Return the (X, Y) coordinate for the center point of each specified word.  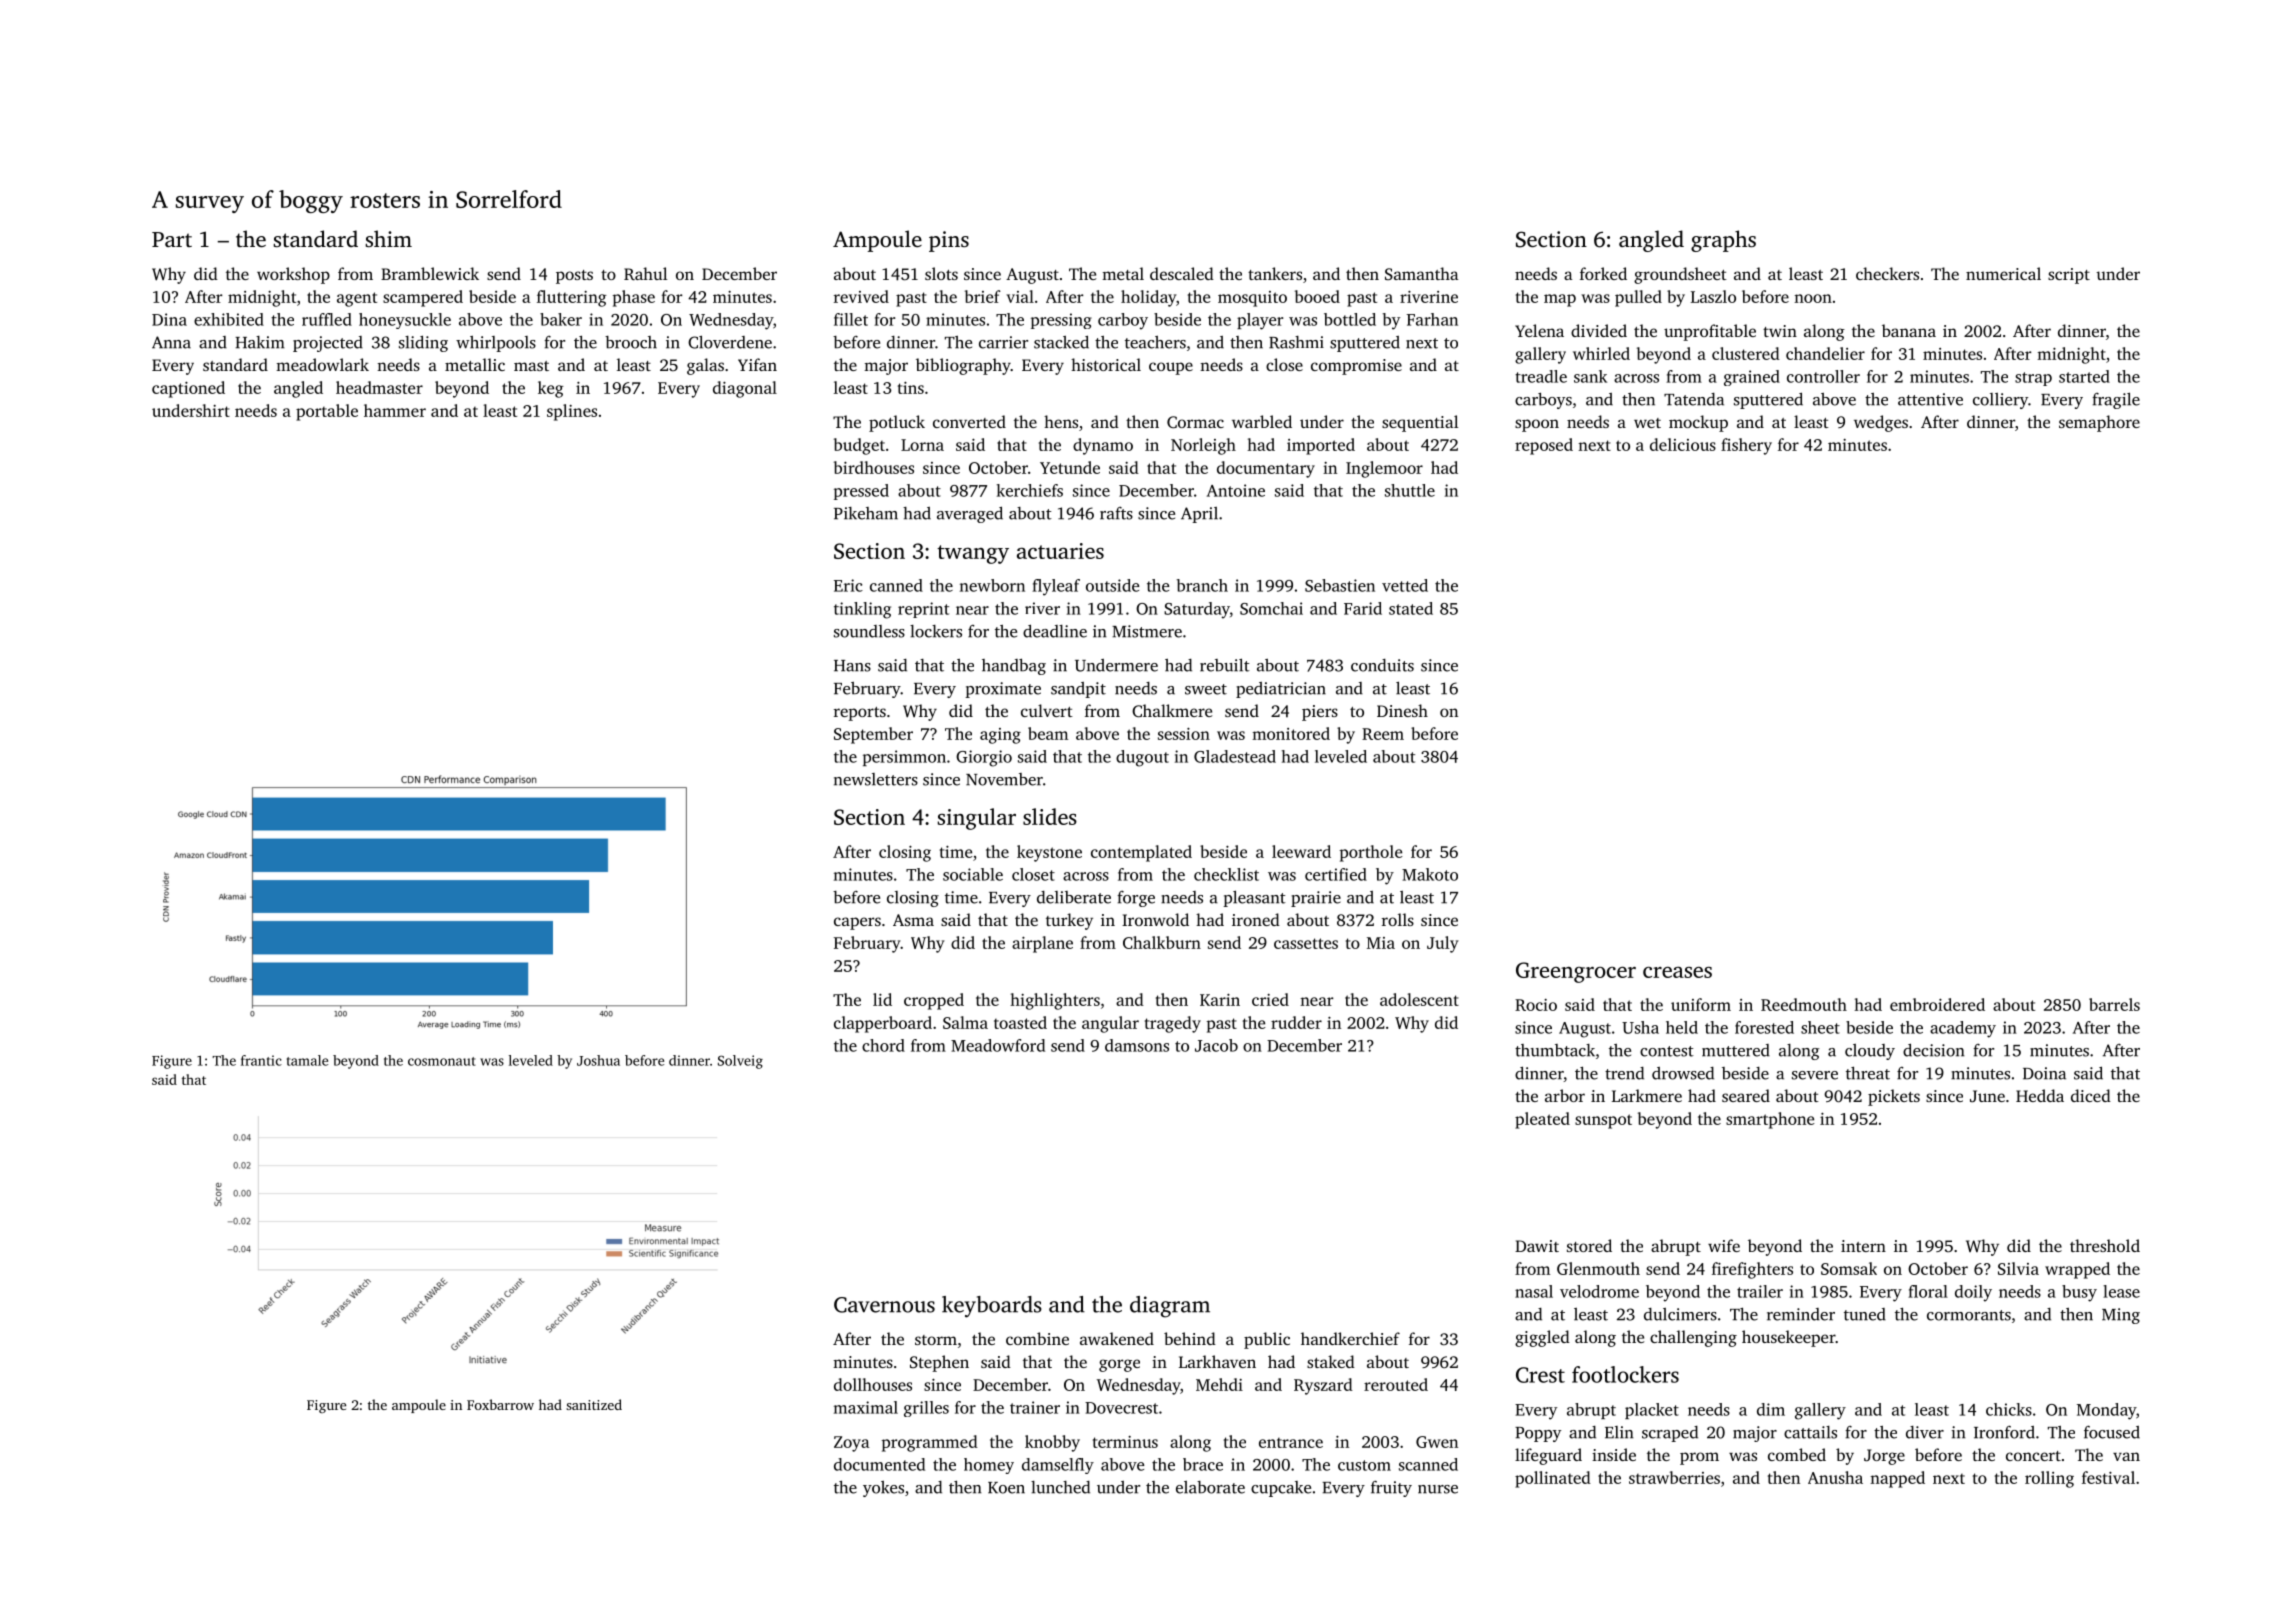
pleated (1542, 1120)
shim (389, 238)
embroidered (1937, 1004)
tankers (1275, 273)
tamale (307, 1060)
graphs (1723, 241)
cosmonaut (442, 1061)
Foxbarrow (500, 1404)
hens (1061, 421)
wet (1647, 423)
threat (1868, 1073)
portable (327, 412)
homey (989, 1466)
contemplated (1141, 853)
